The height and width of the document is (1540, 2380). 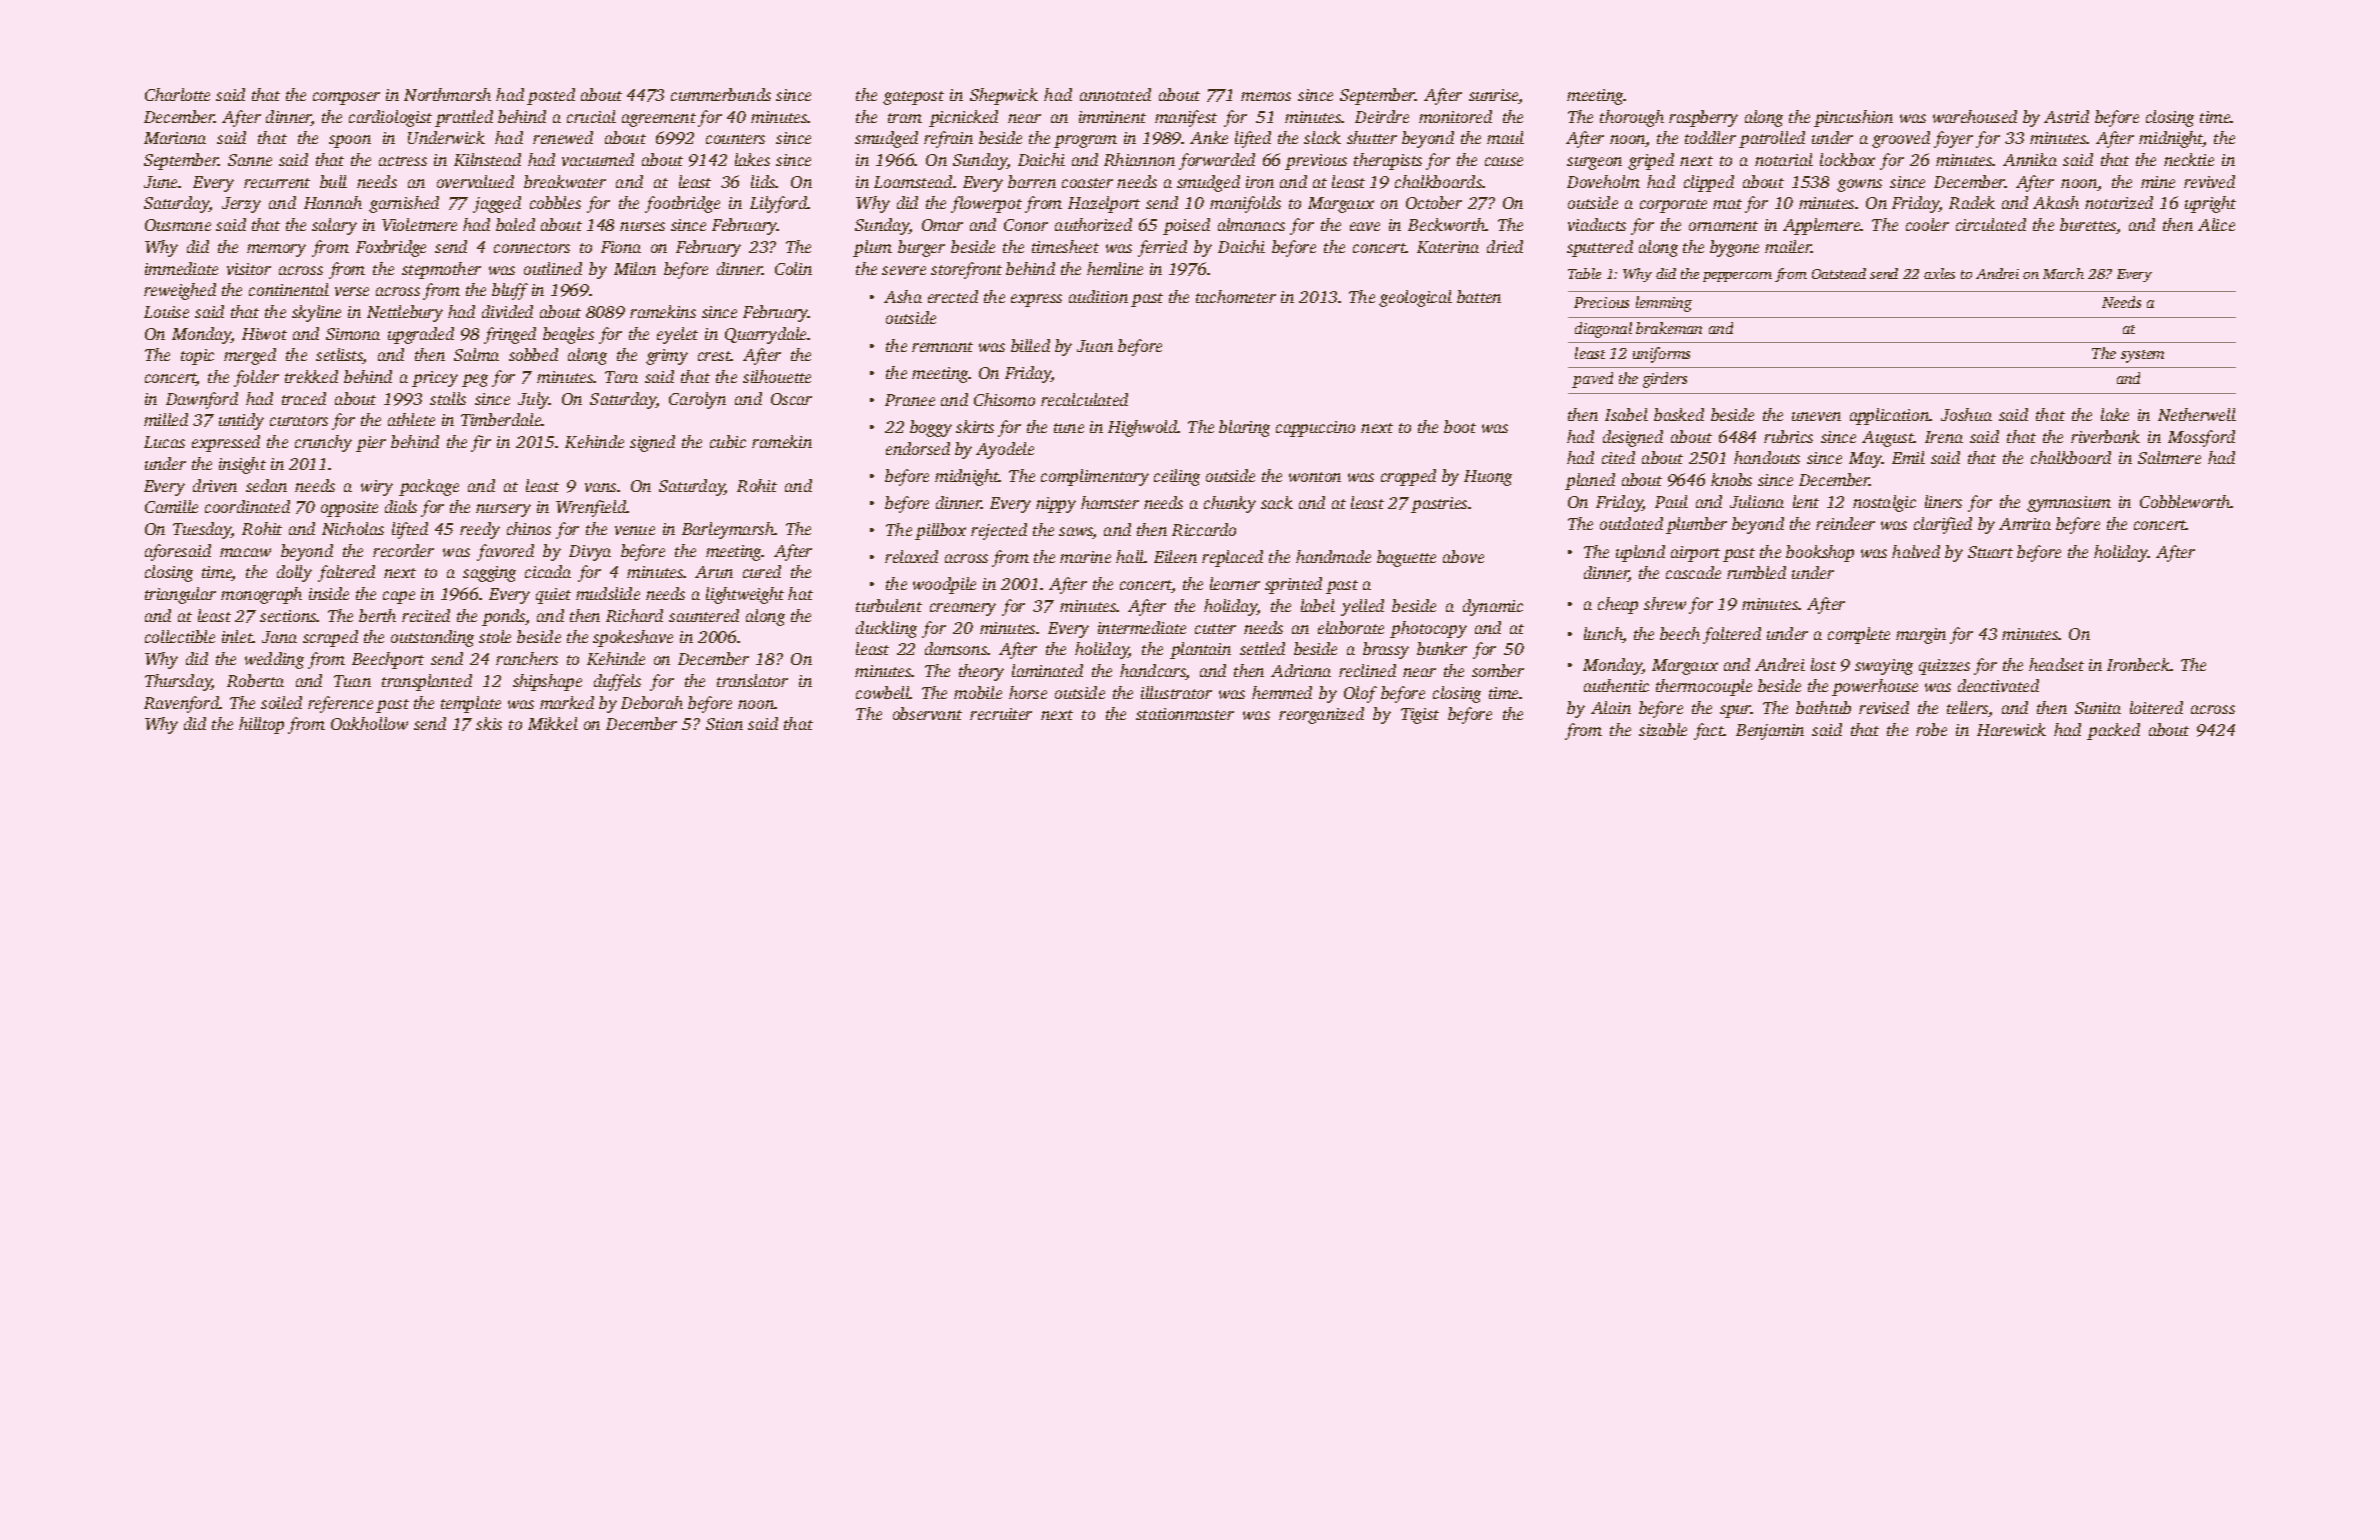 I want to click on Cobbleworth, so click(x=2185, y=501).
